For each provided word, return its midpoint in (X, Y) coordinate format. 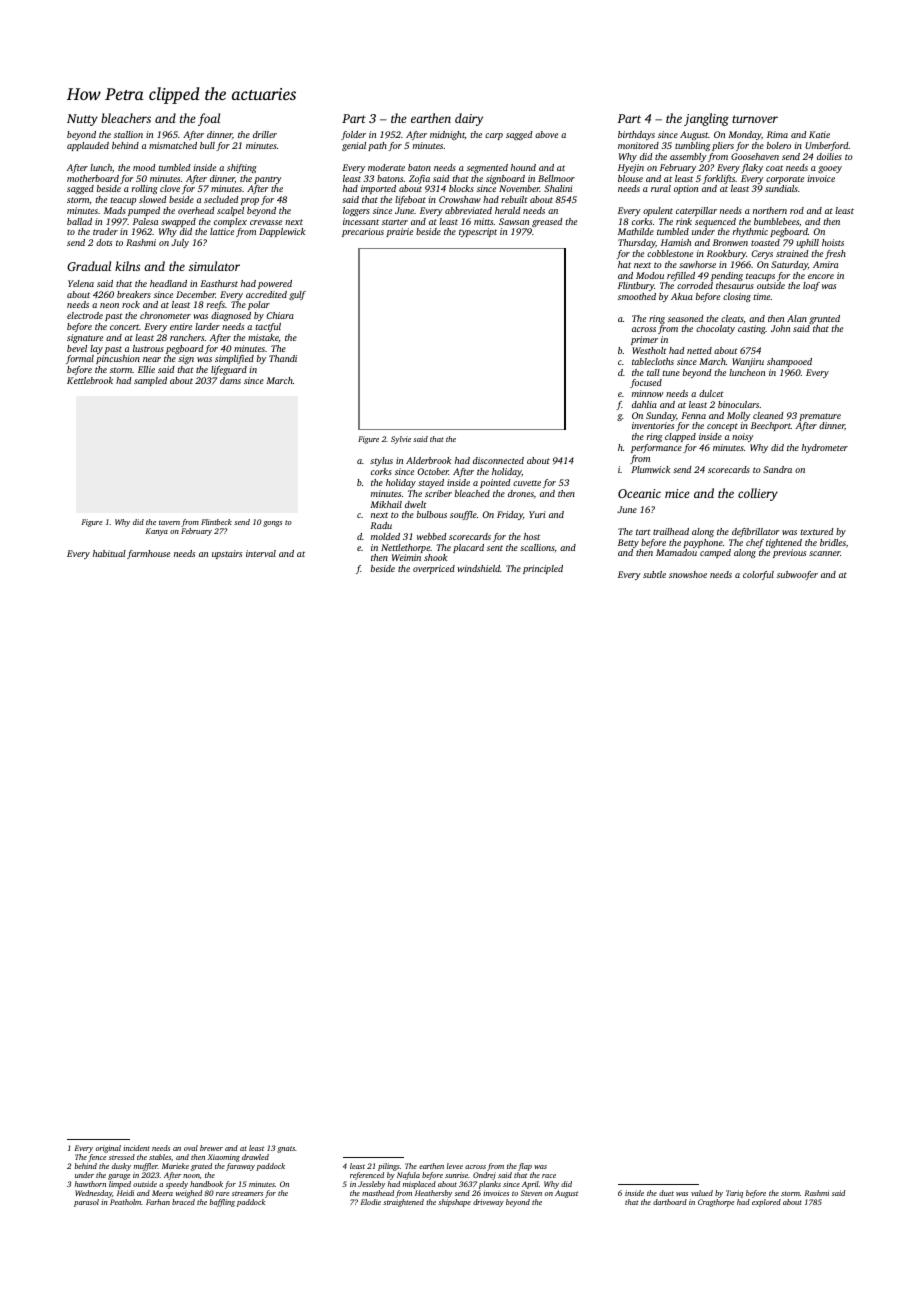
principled (543, 569)
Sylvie (401, 440)
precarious (363, 232)
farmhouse (148, 554)
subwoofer (797, 575)
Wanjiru (748, 362)
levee (455, 1166)
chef (755, 543)
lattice (222, 231)
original (108, 1149)
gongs (272, 524)
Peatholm (126, 1202)
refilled (681, 276)
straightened (403, 1203)
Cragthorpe (716, 1203)
